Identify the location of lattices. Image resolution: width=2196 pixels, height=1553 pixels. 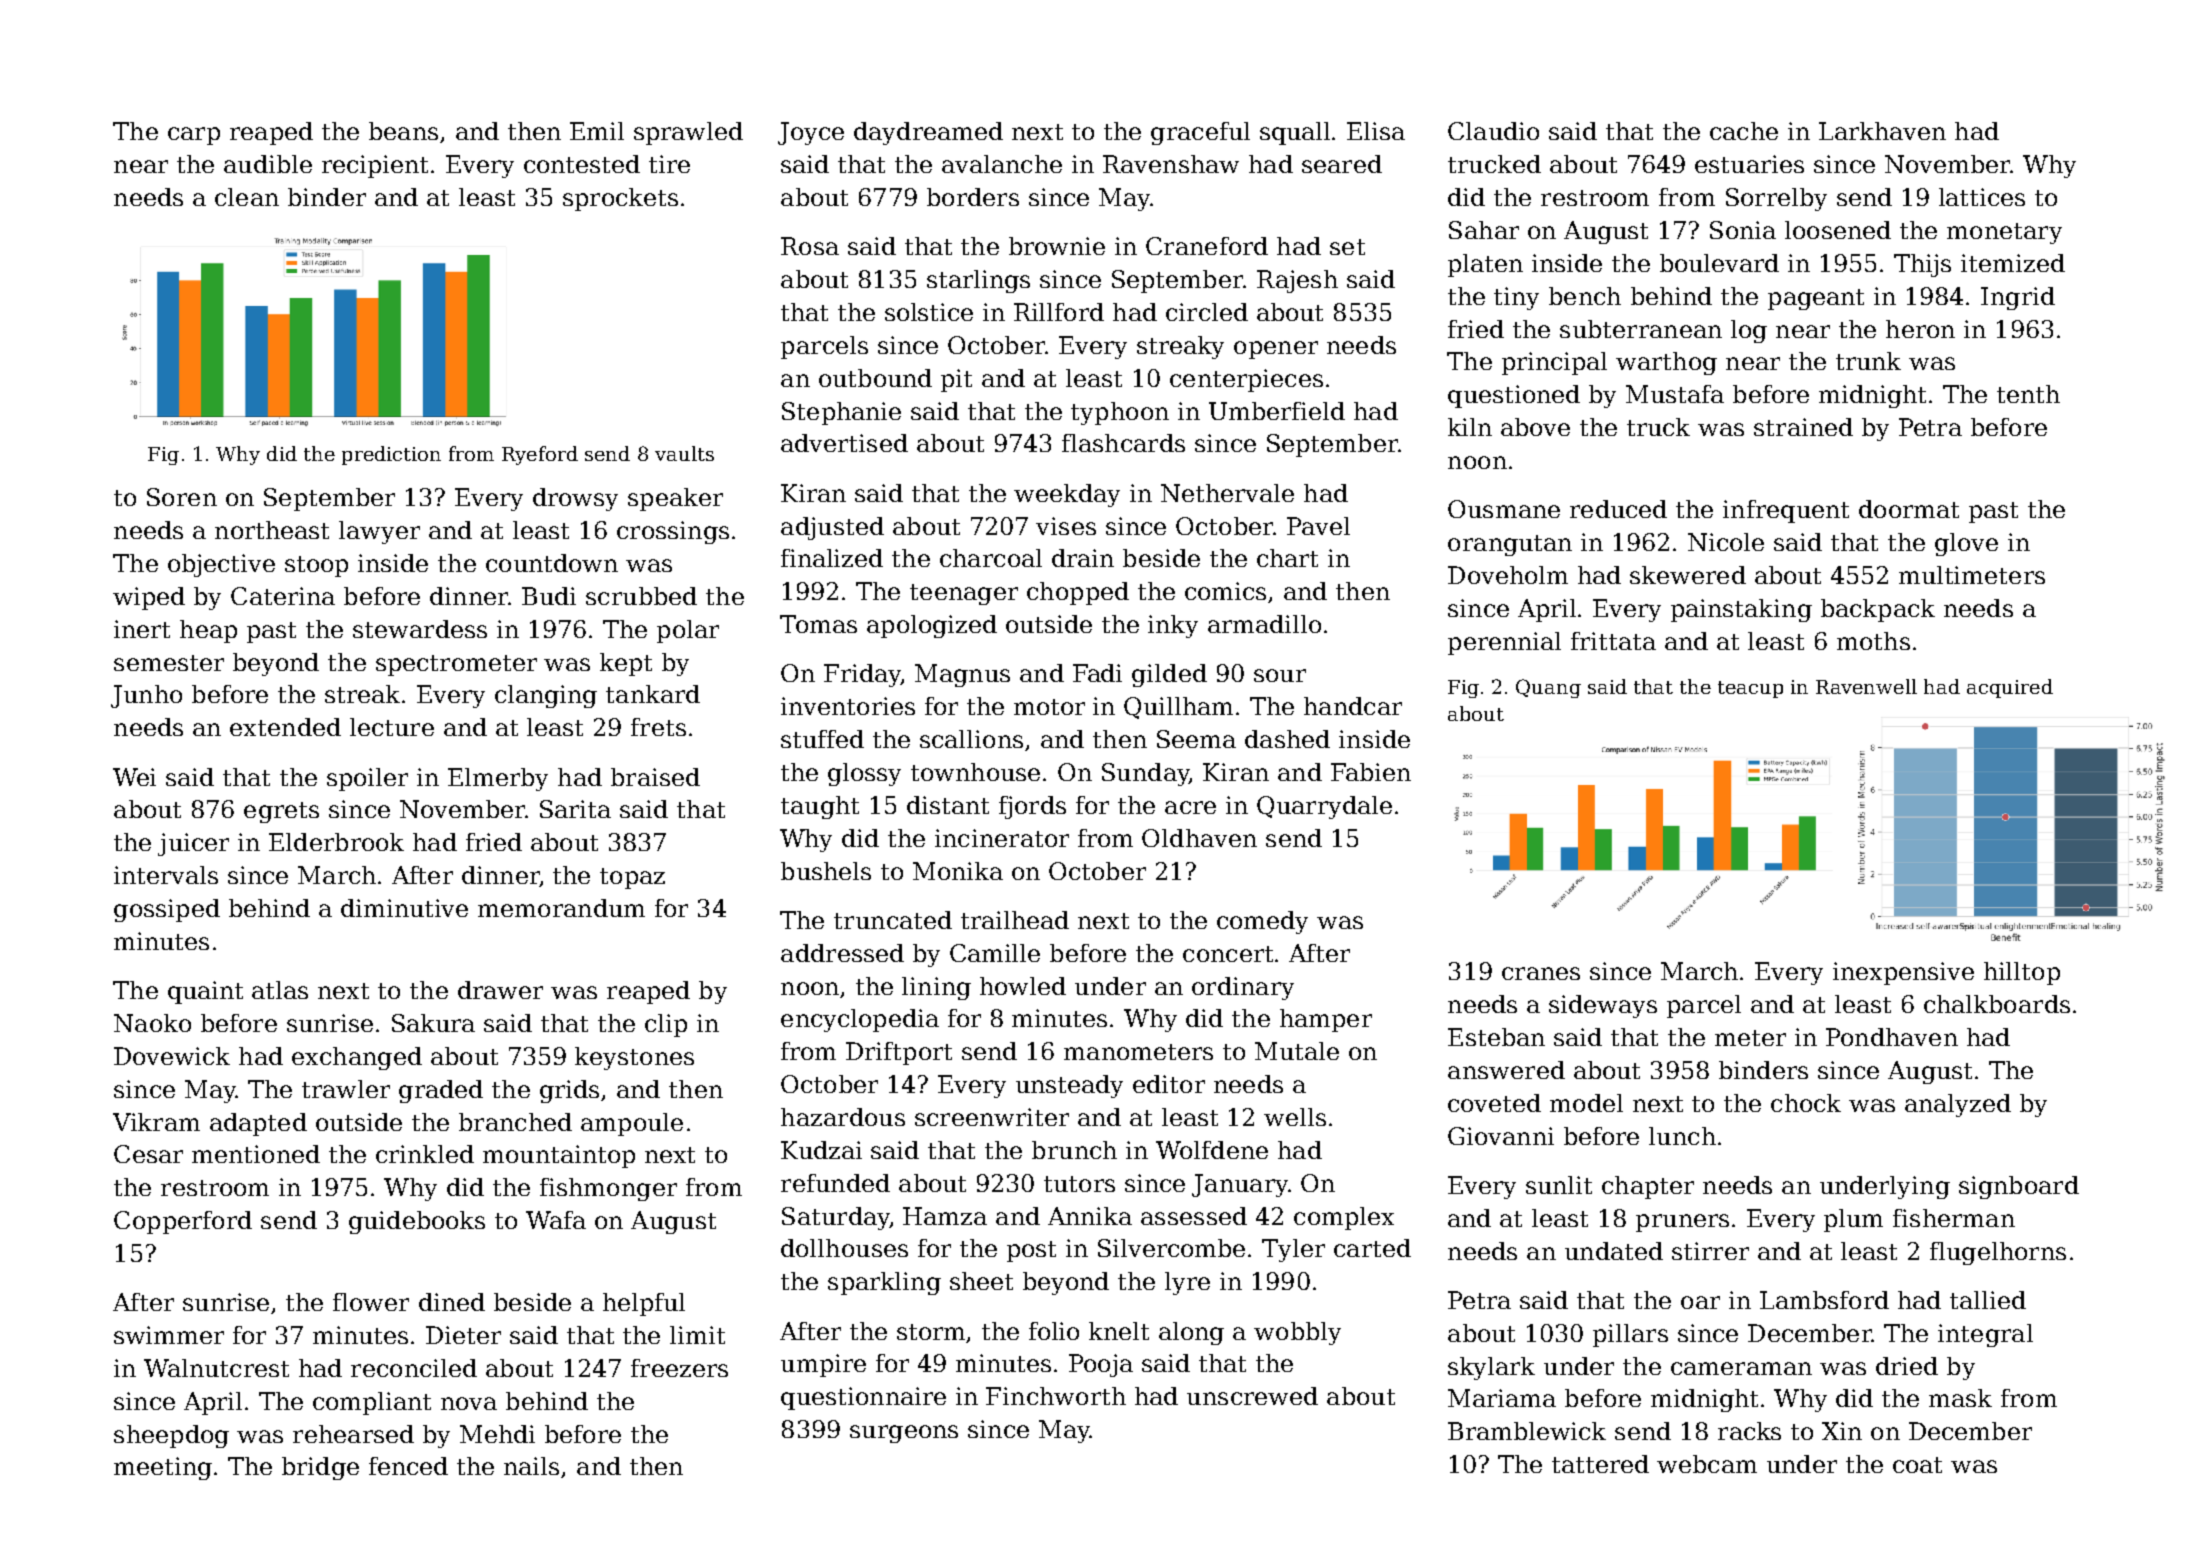
(1982, 197).
